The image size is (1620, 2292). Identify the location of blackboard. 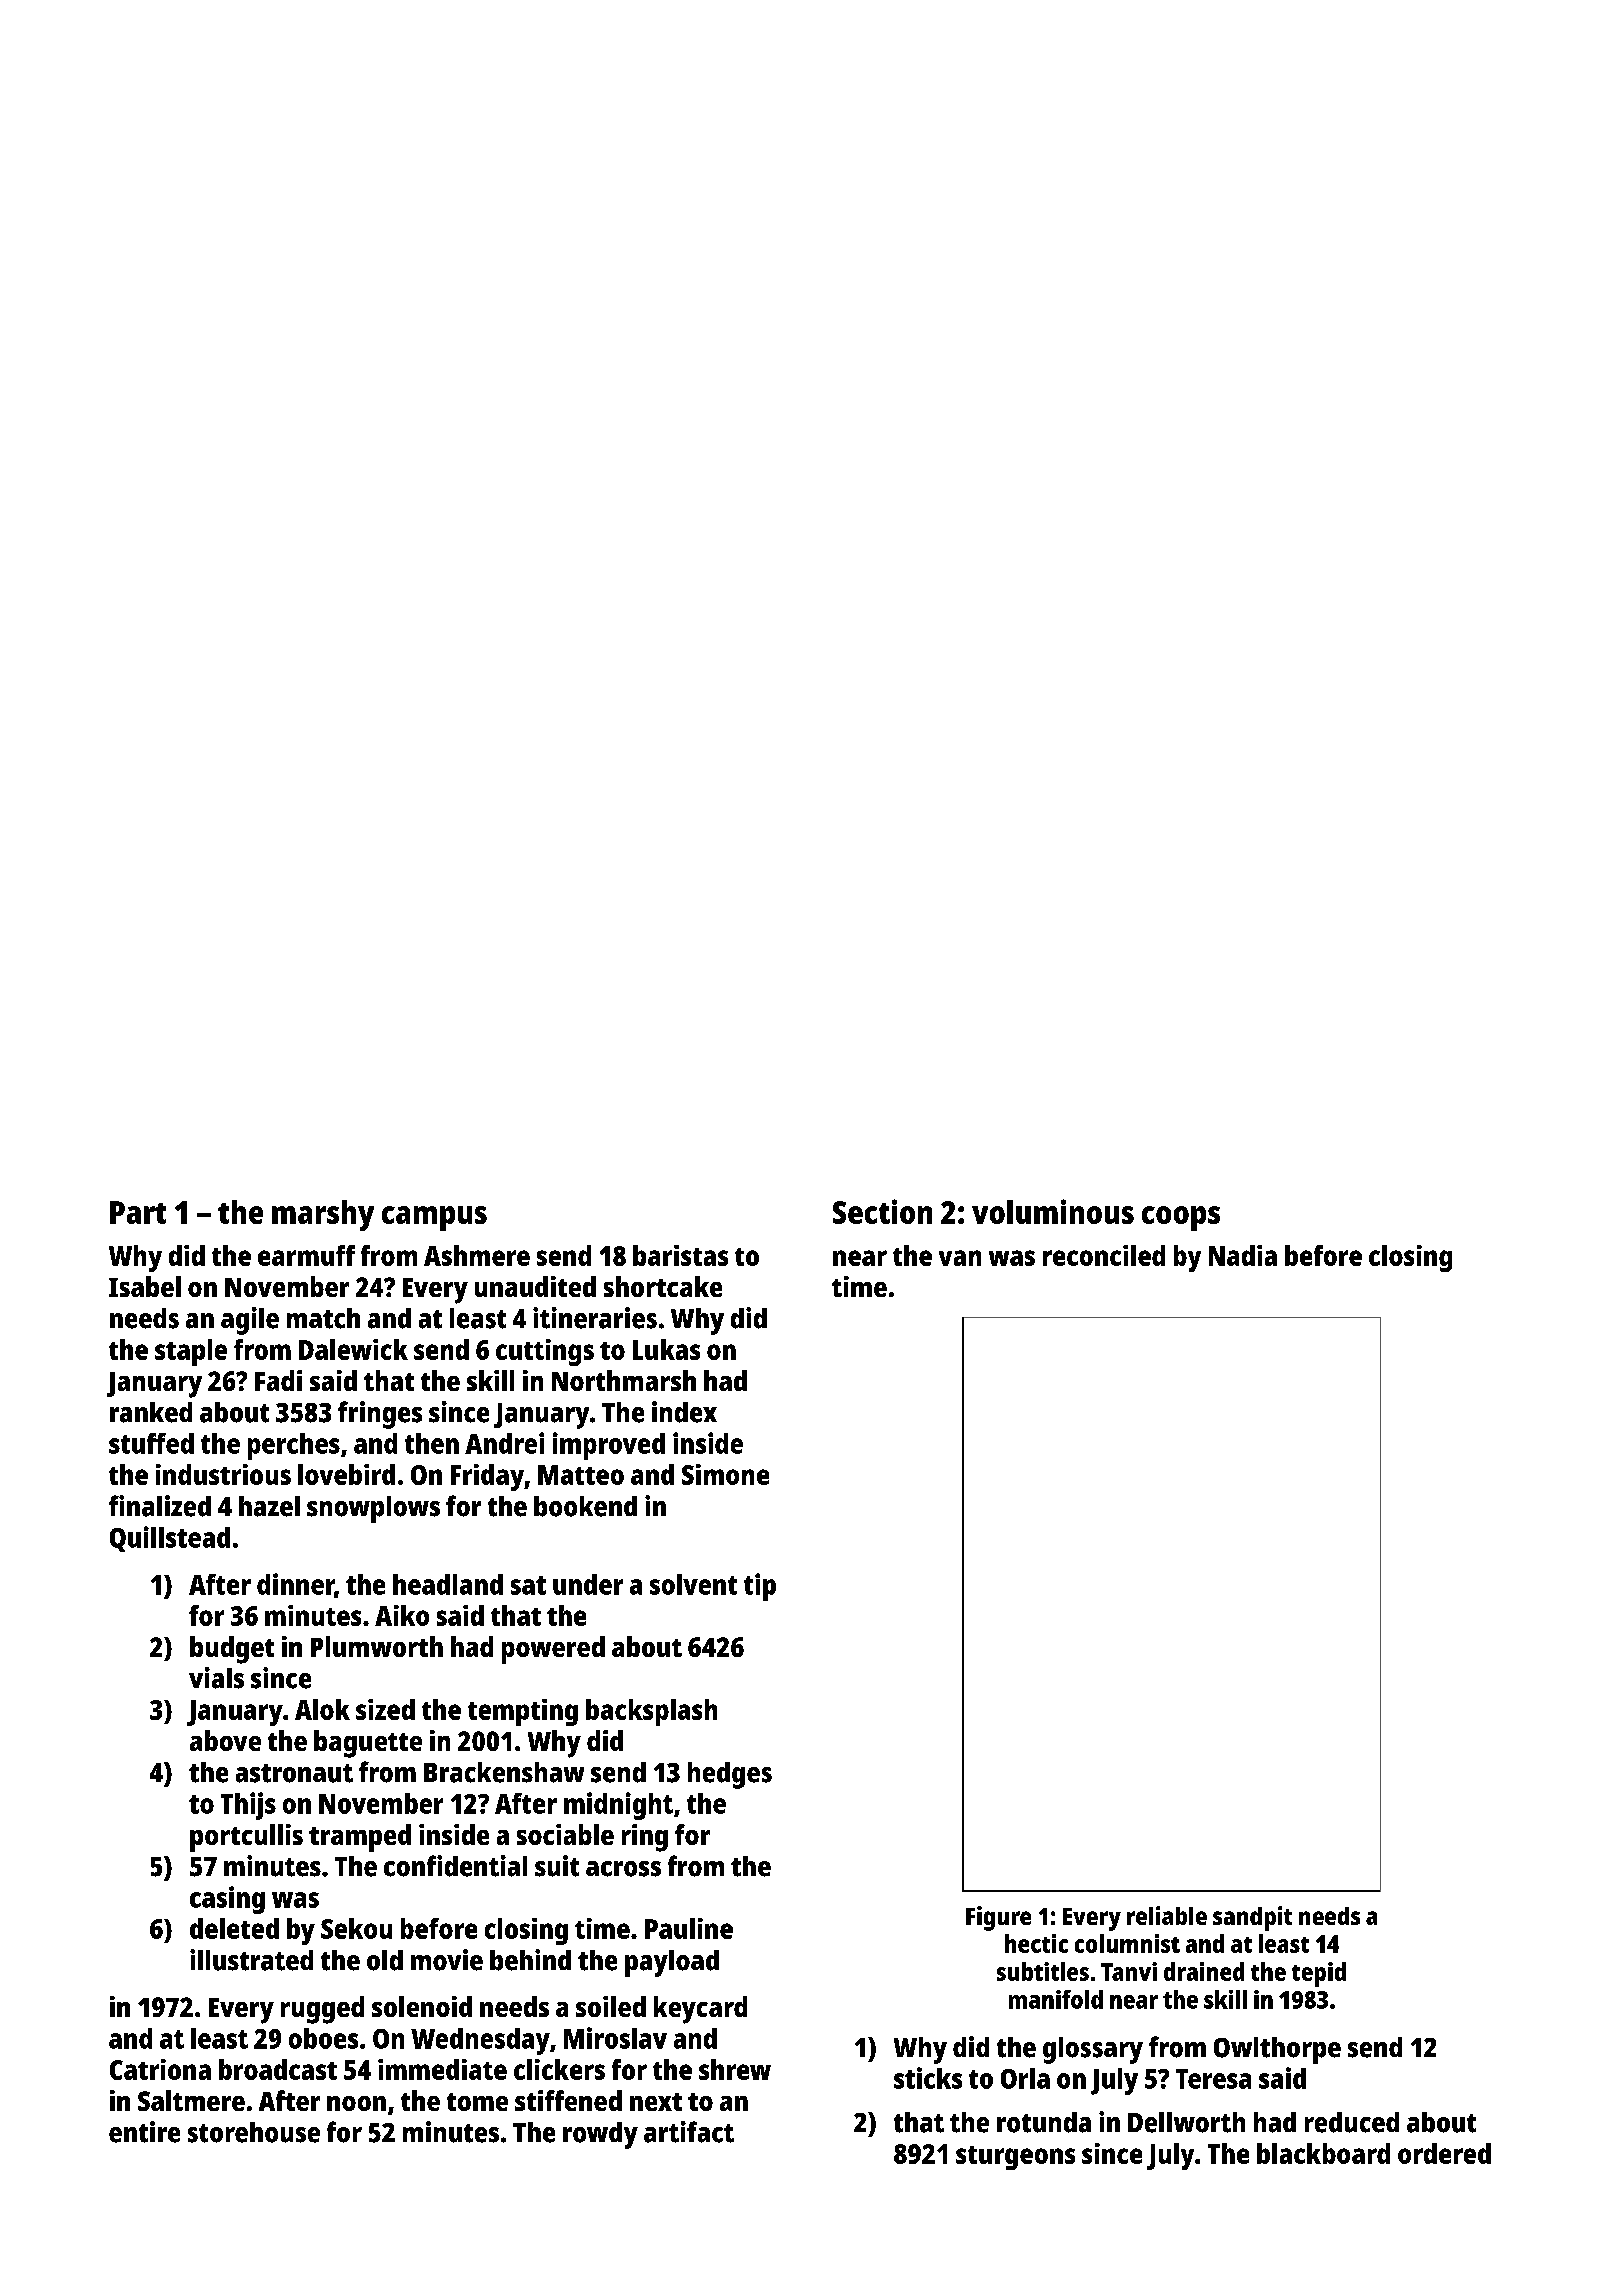
(1323, 2153).
